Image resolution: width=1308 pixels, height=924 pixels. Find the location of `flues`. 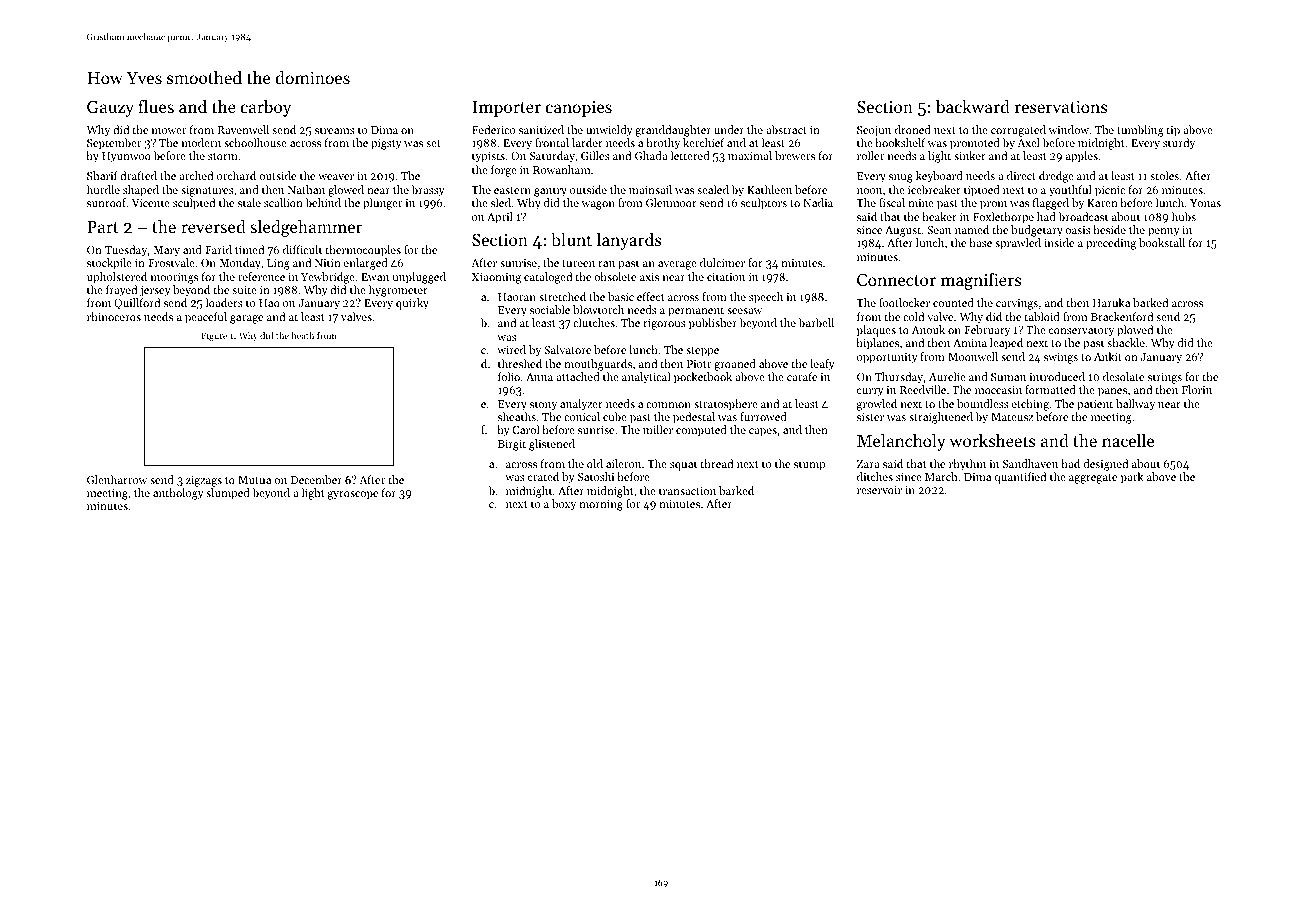

flues is located at coordinates (156, 106).
